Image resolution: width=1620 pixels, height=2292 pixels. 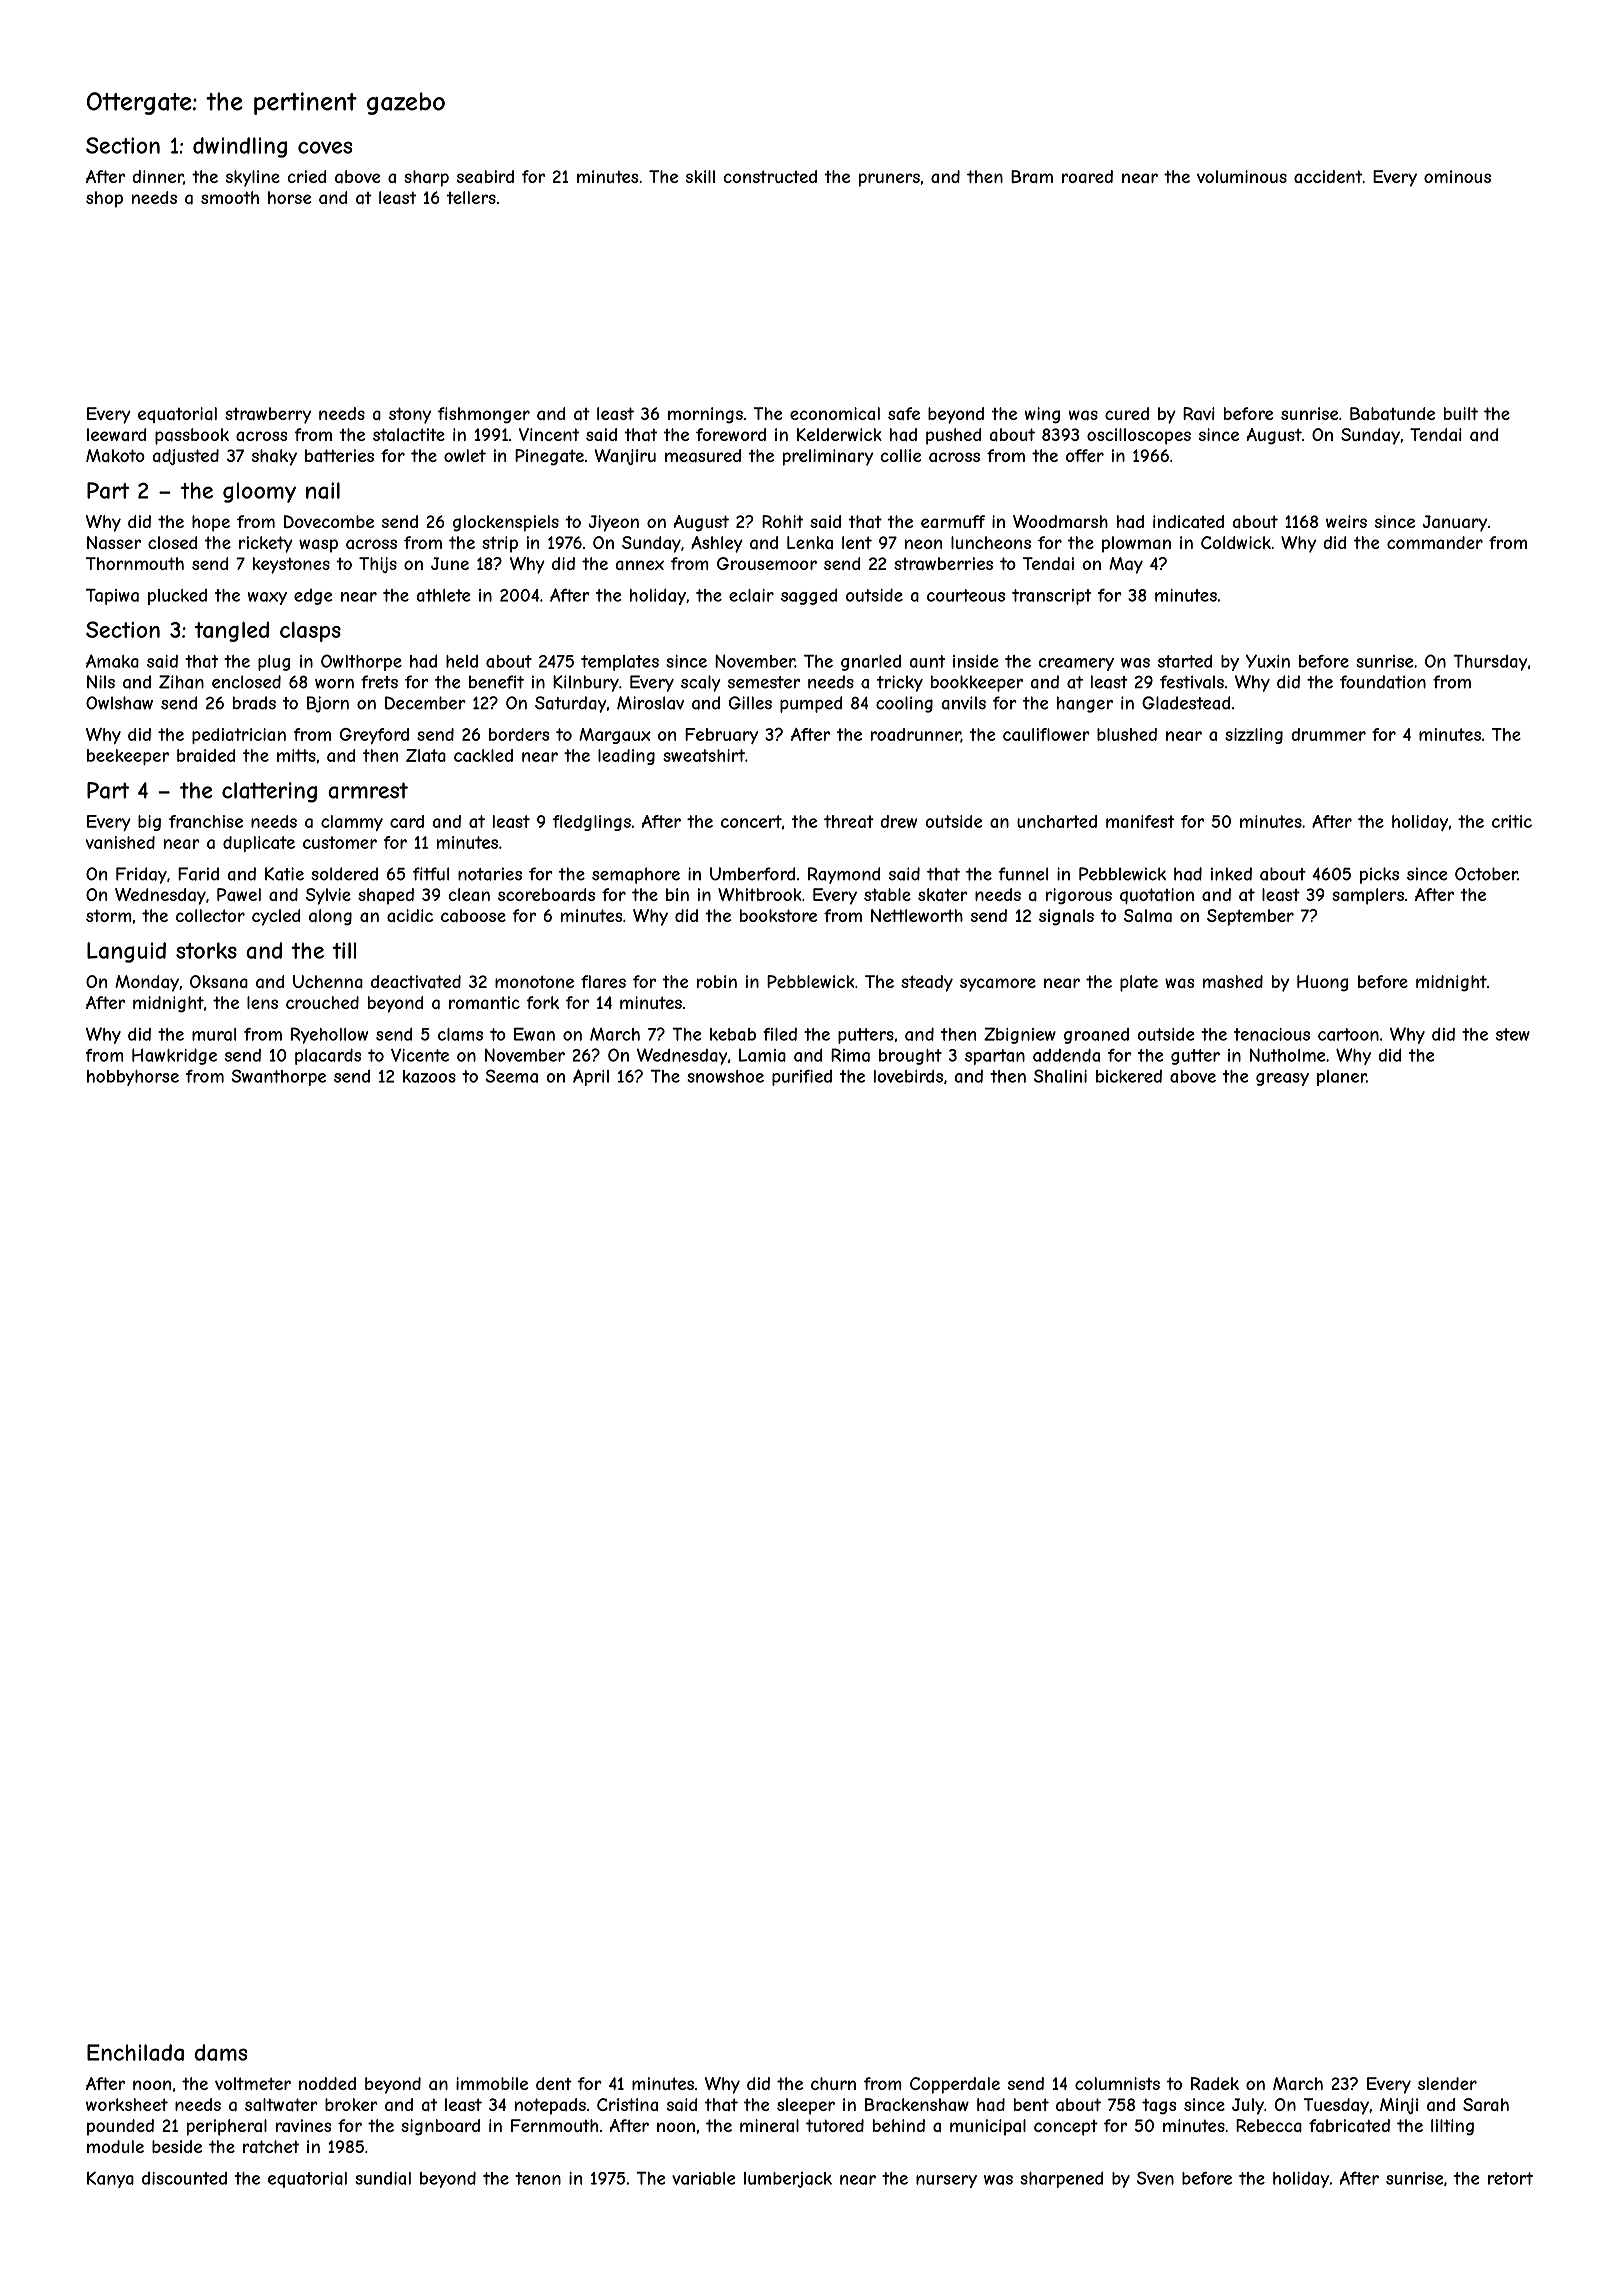 What do you see at coordinates (1328, 734) in the image?
I see `drummer` at bounding box center [1328, 734].
